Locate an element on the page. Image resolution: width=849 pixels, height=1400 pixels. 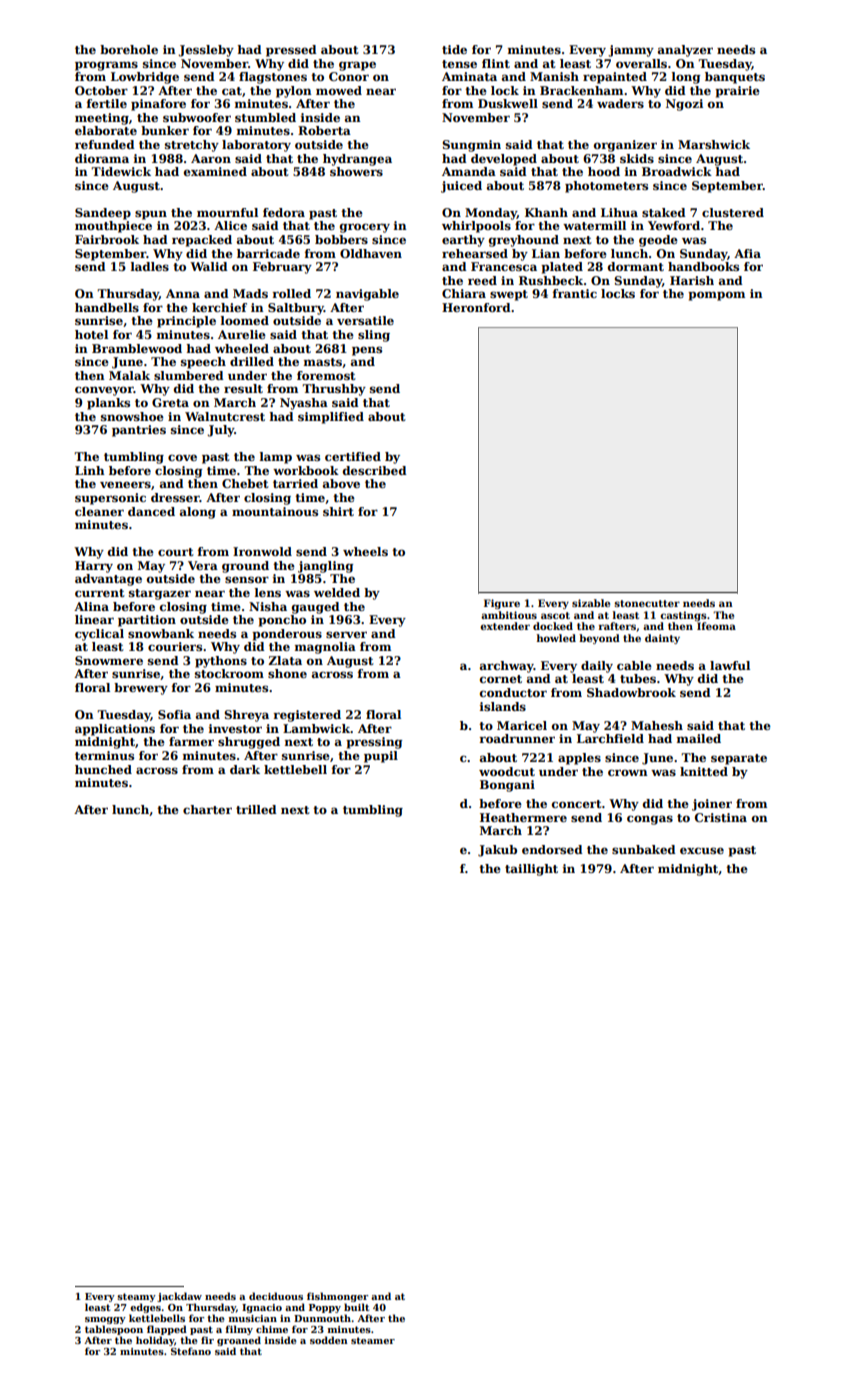
sodden is located at coordinates (329, 1340).
